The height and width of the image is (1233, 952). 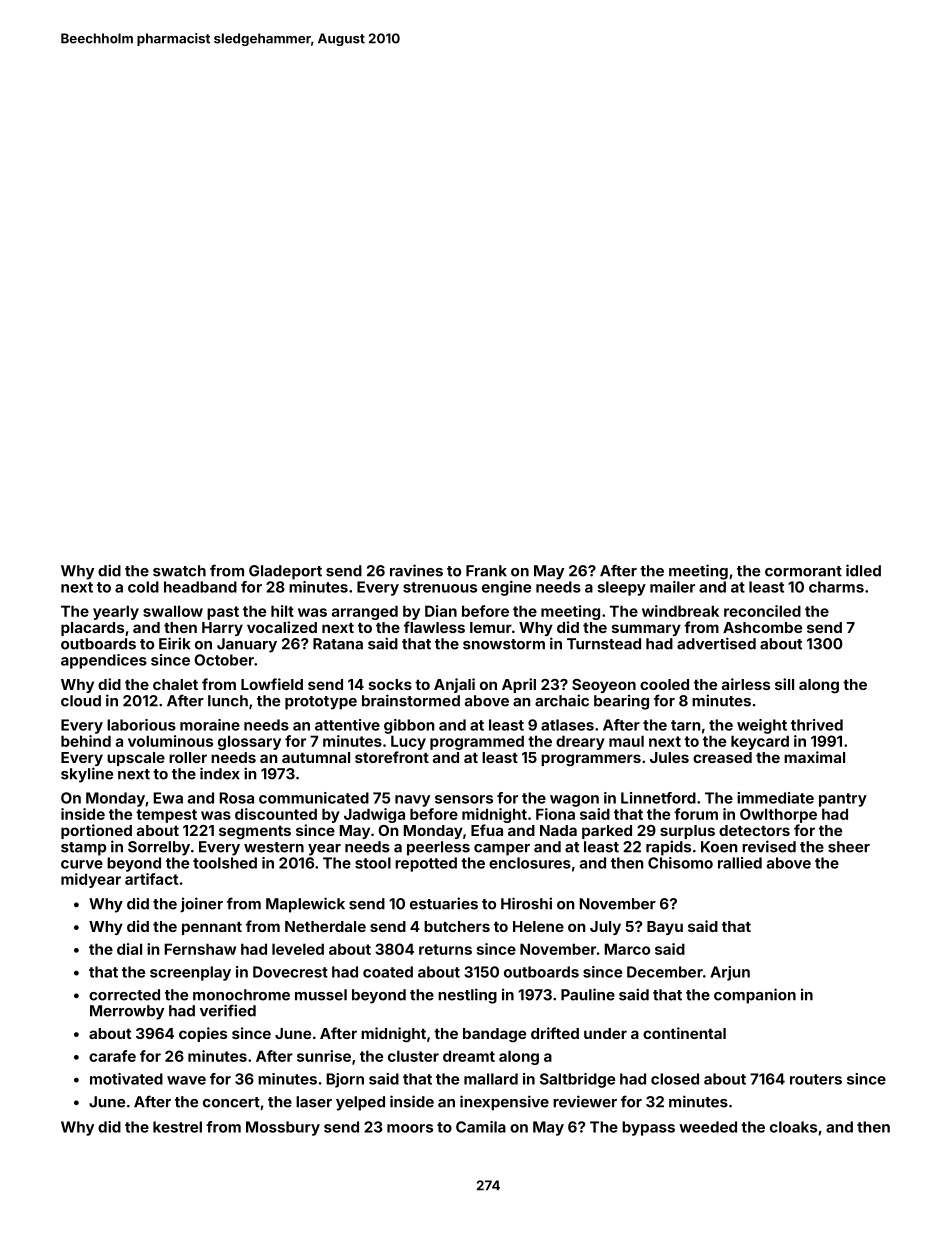 What do you see at coordinates (816, 1079) in the image?
I see `routers` at bounding box center [816, 1079].
